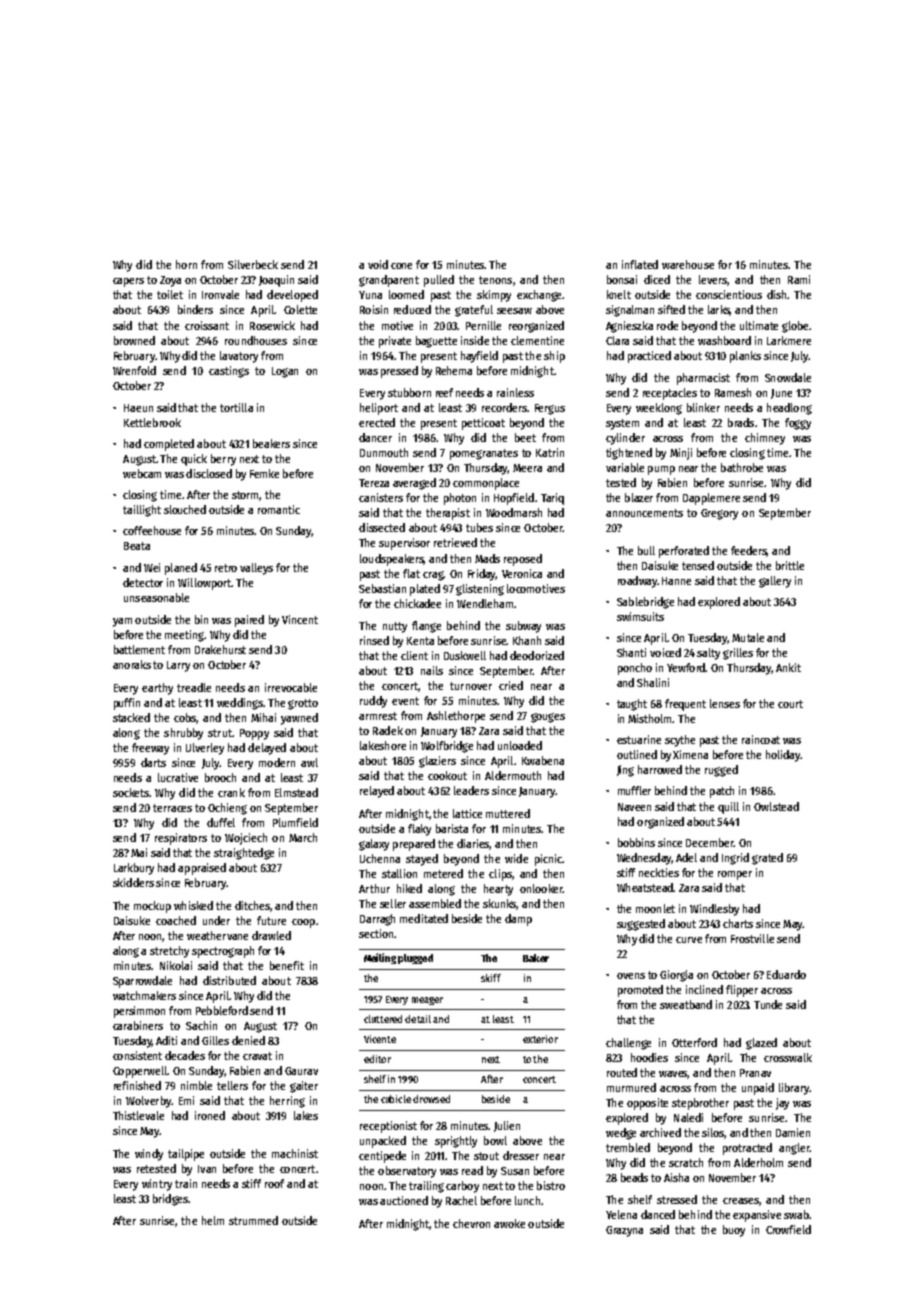 This screenshot has height=1308, width=924. I want to click on chevron, so click(471, 1223).
